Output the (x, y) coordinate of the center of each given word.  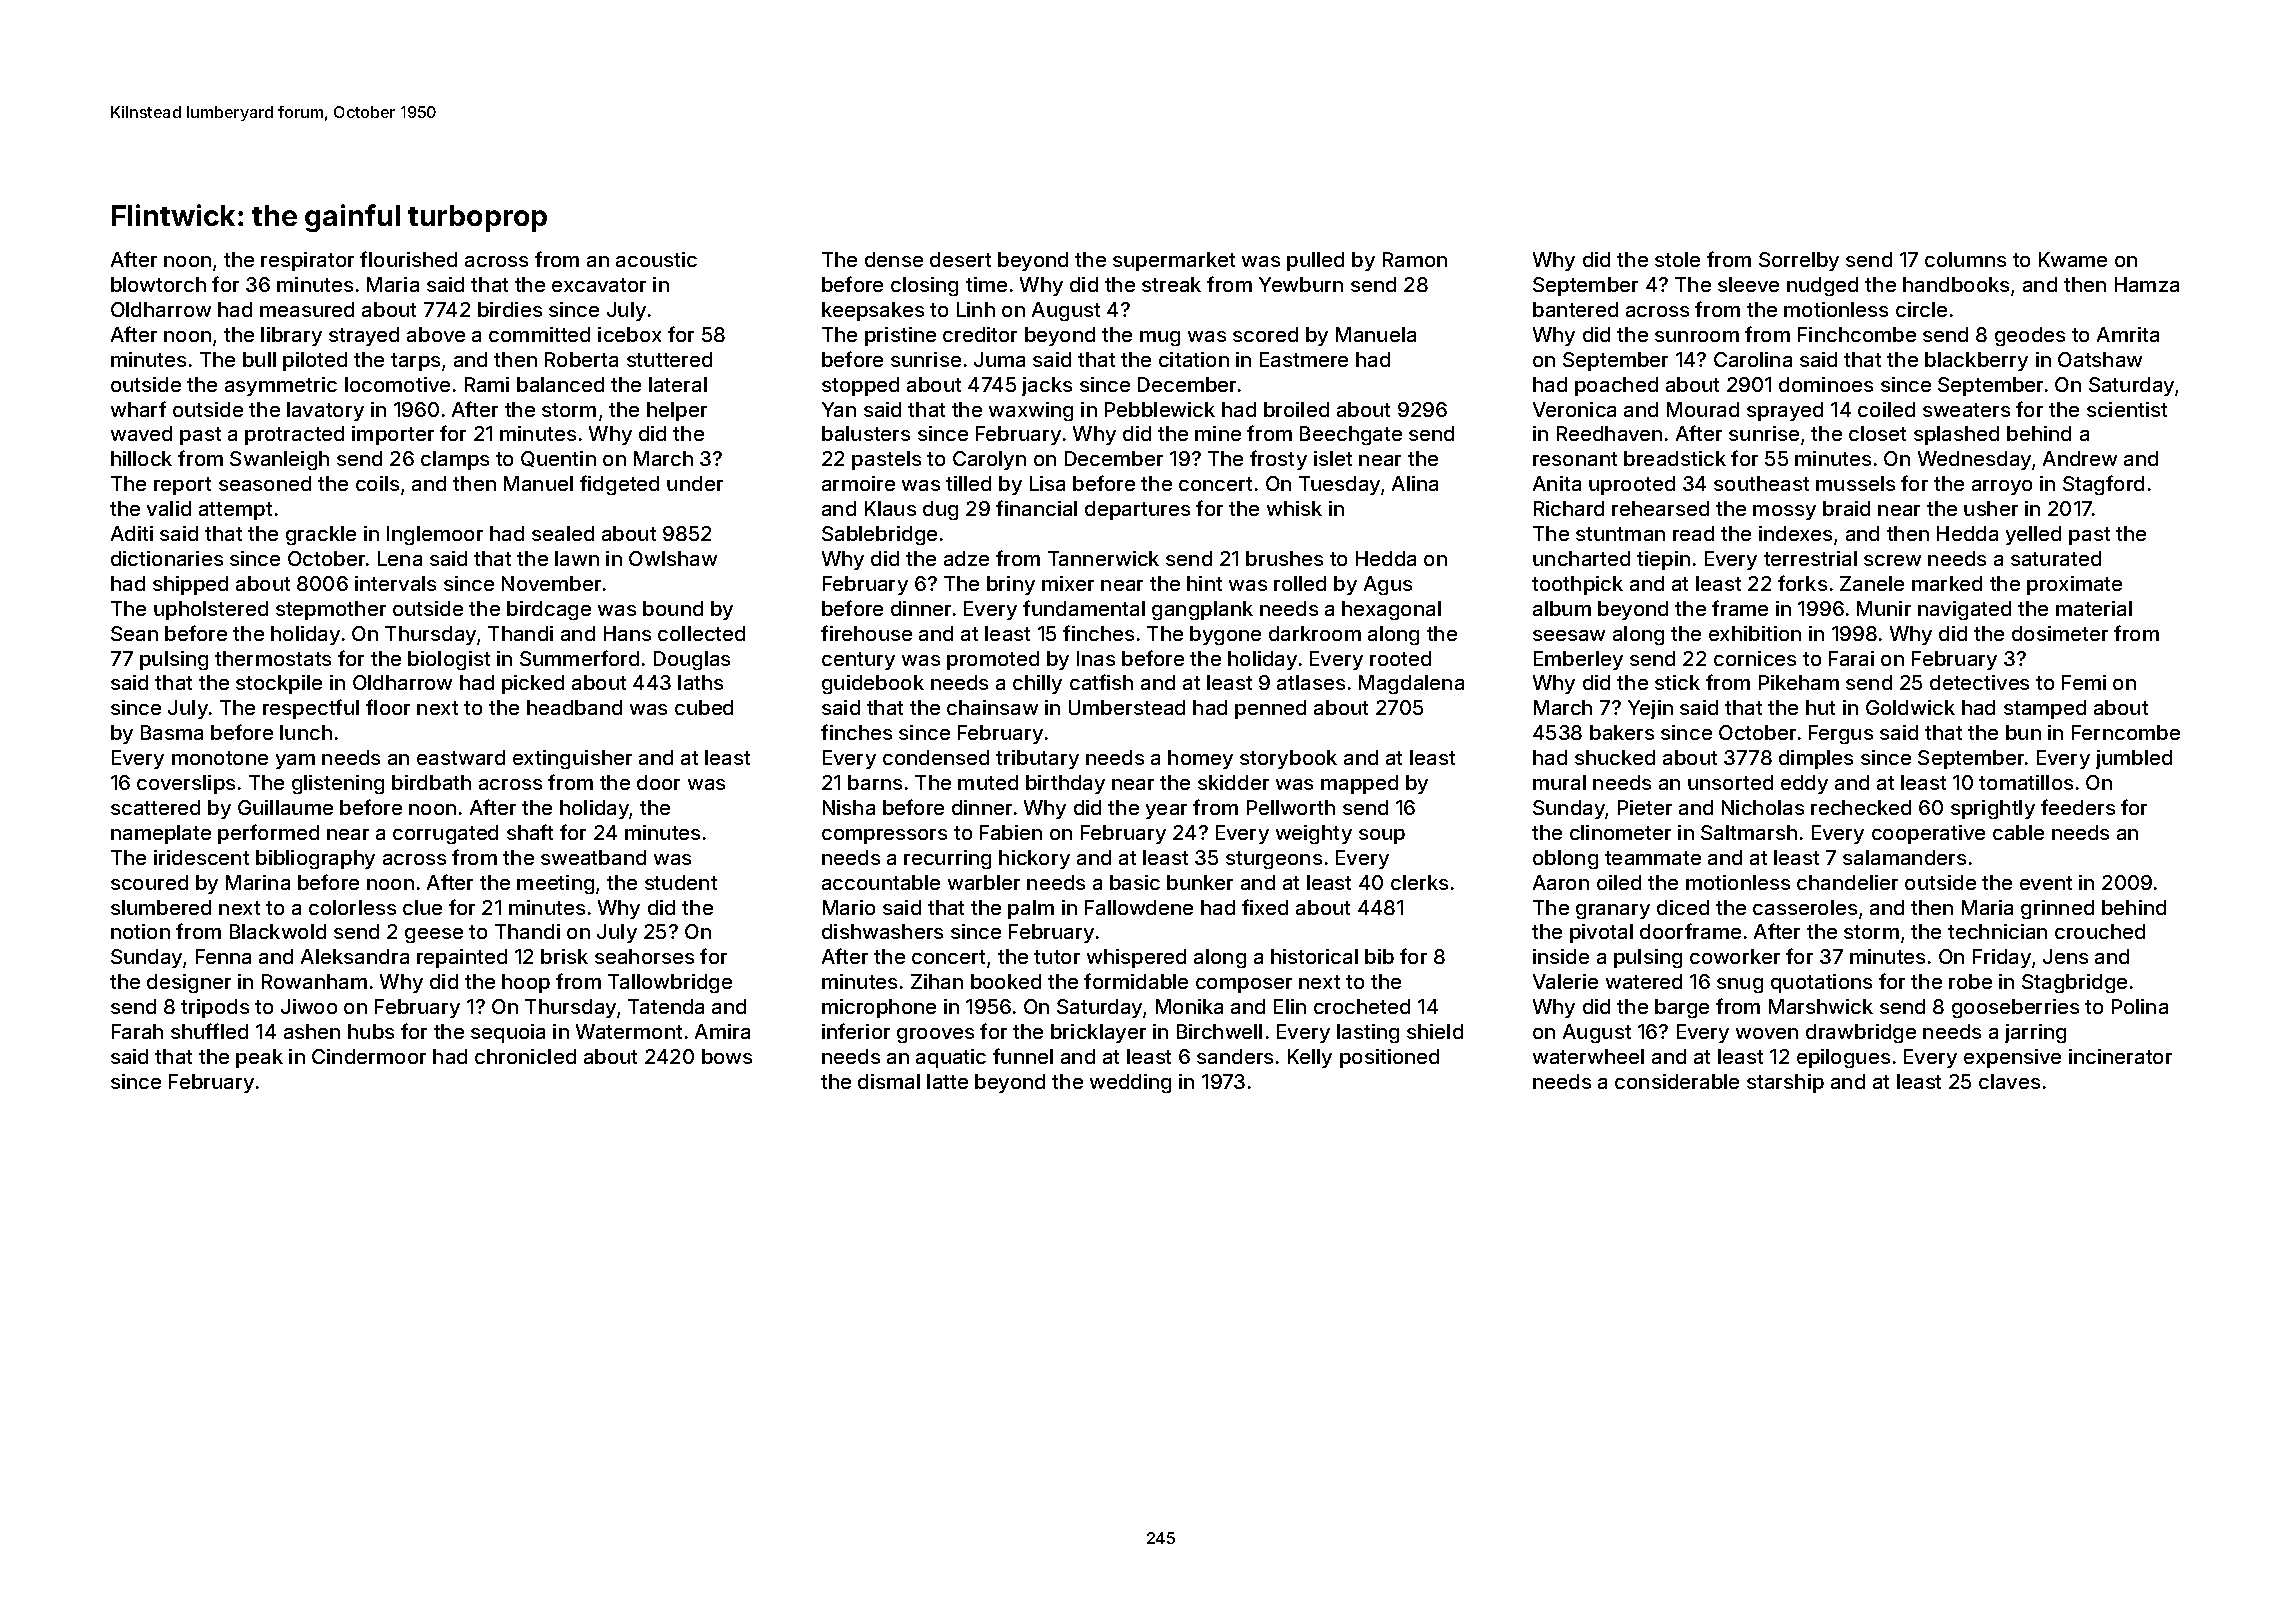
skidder (1233, 782)
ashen (312, 1031)
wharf (138, 409)
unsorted (1730, 782)
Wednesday (1974, 460)
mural (1559, 782)
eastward (461, 757)
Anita (1557, 483)
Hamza (2147, 284)
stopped (860, 386)
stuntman (1620, 534)
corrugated (445, 834)
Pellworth (1291, 807)
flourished (408, 259)
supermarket (1174, 261)
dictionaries (167, 558)
